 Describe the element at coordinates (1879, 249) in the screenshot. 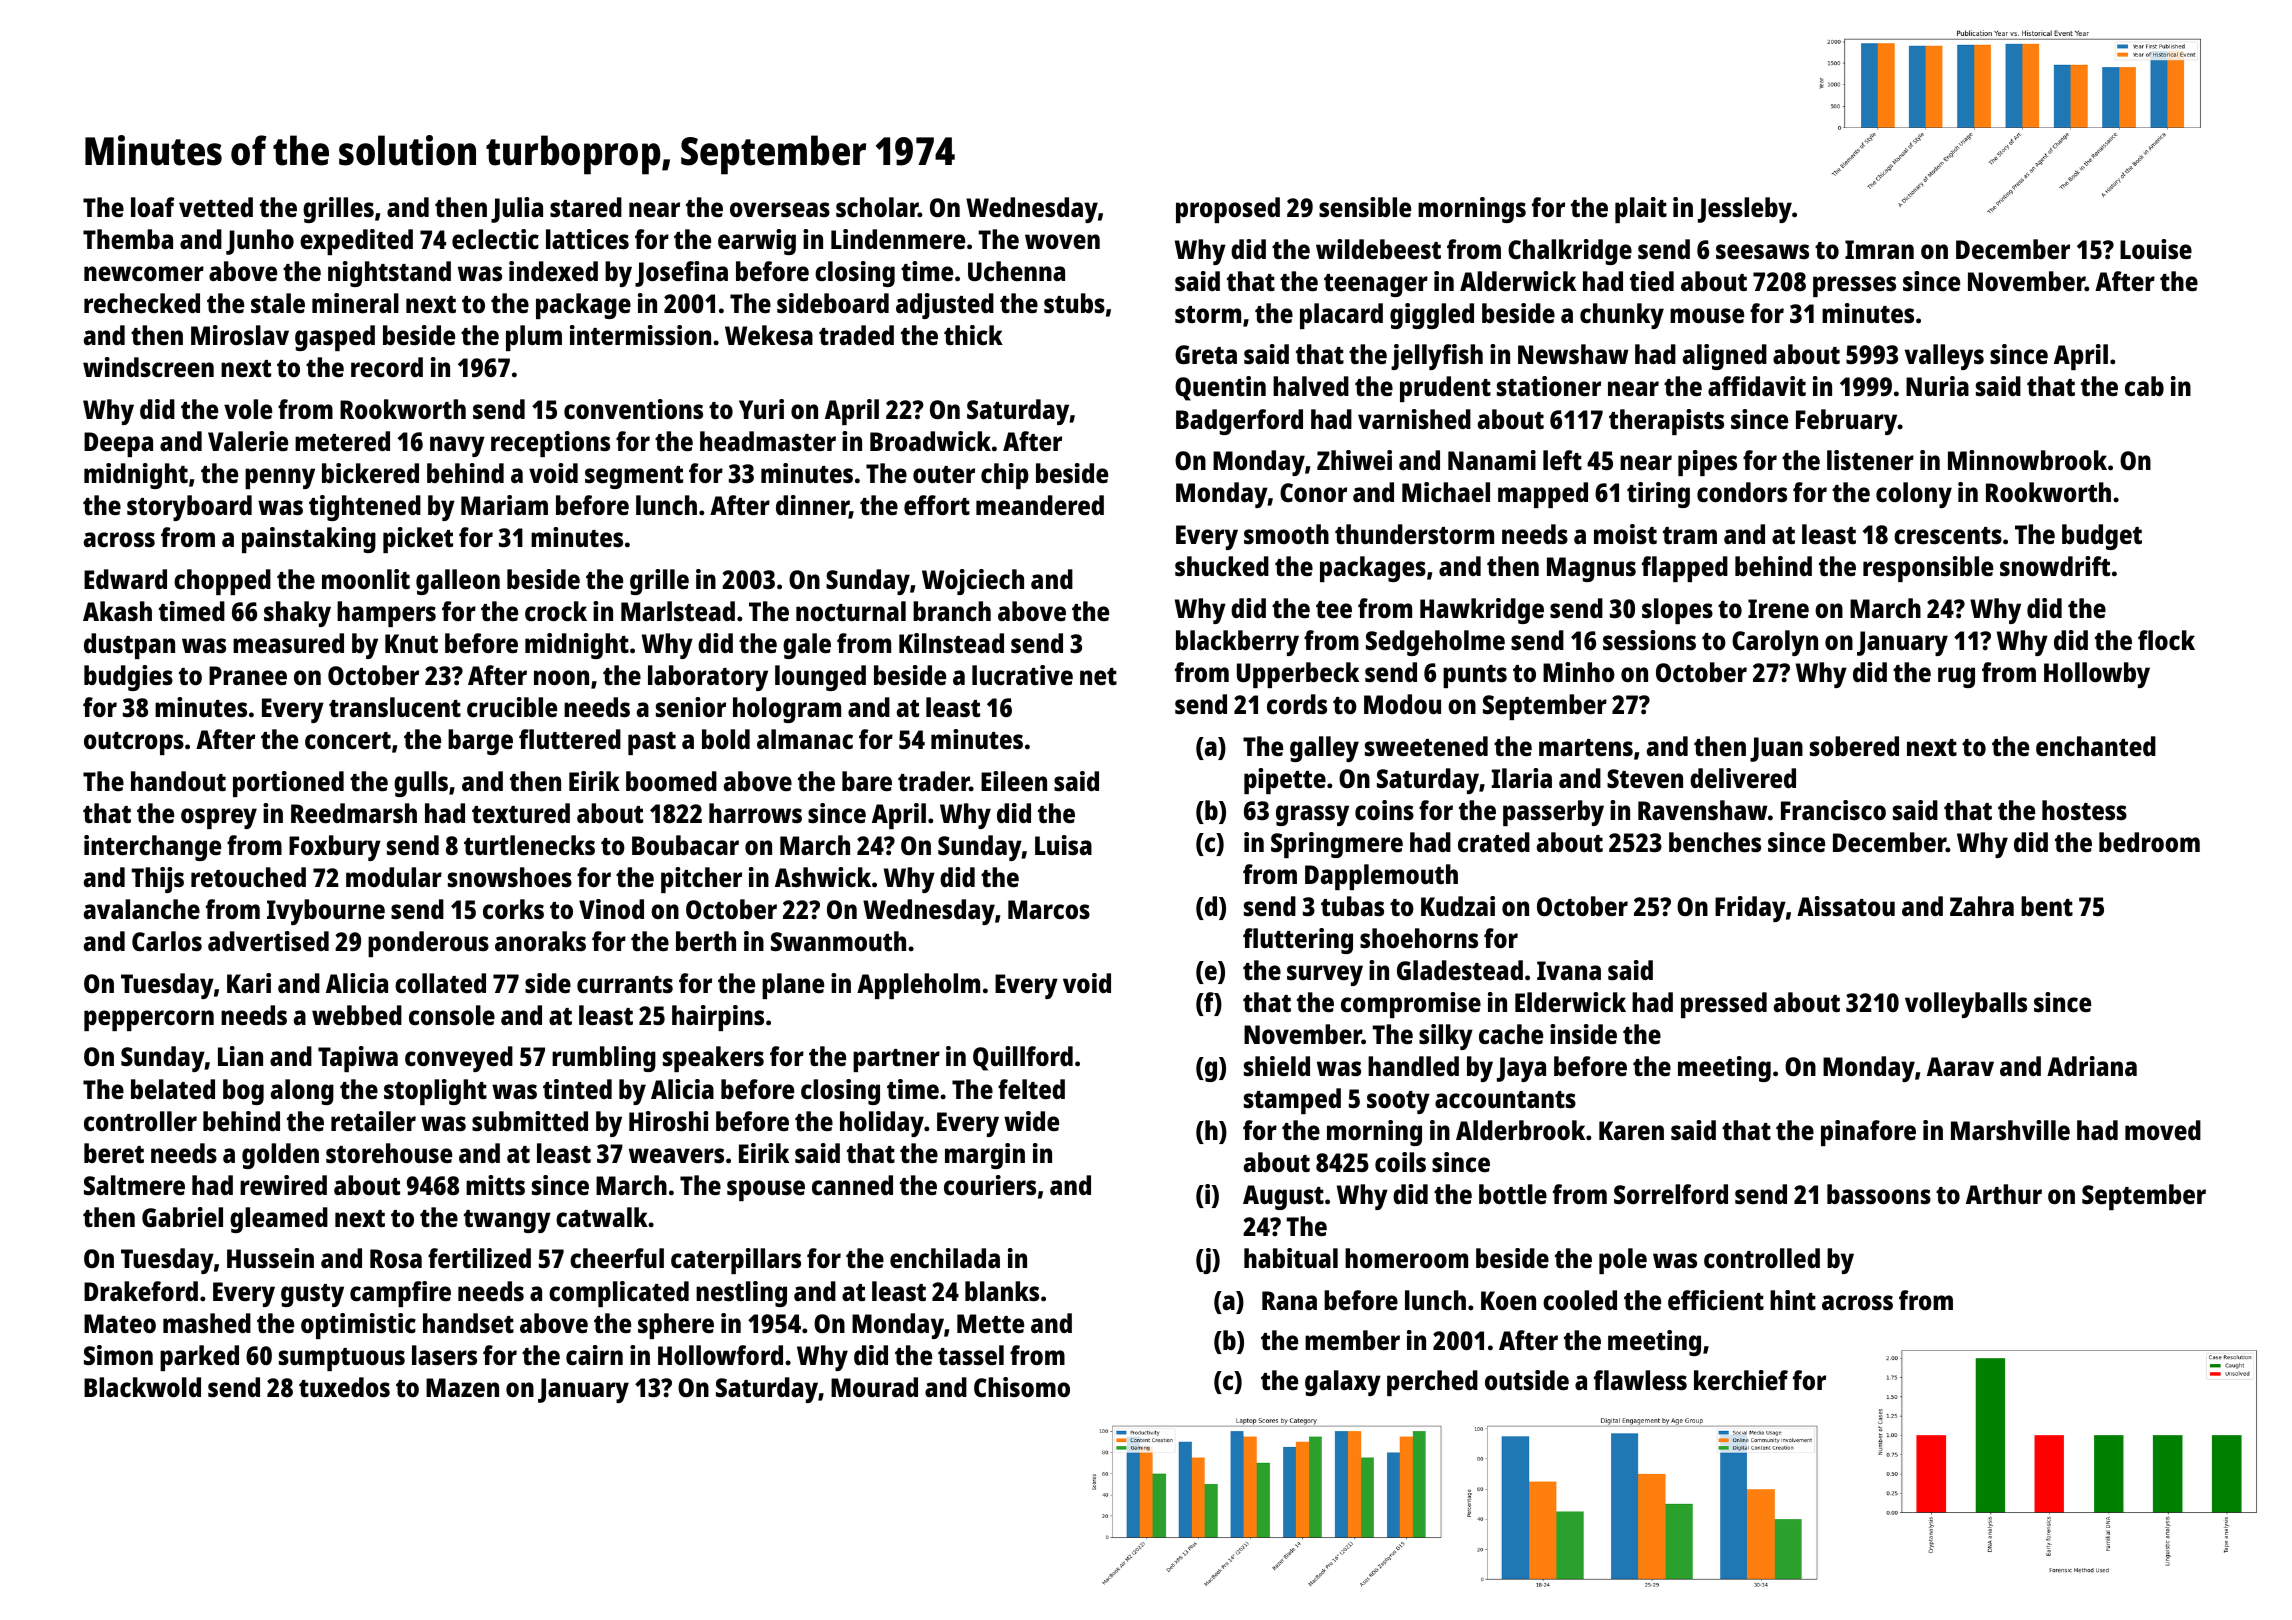

I see `Imran` at that location.
